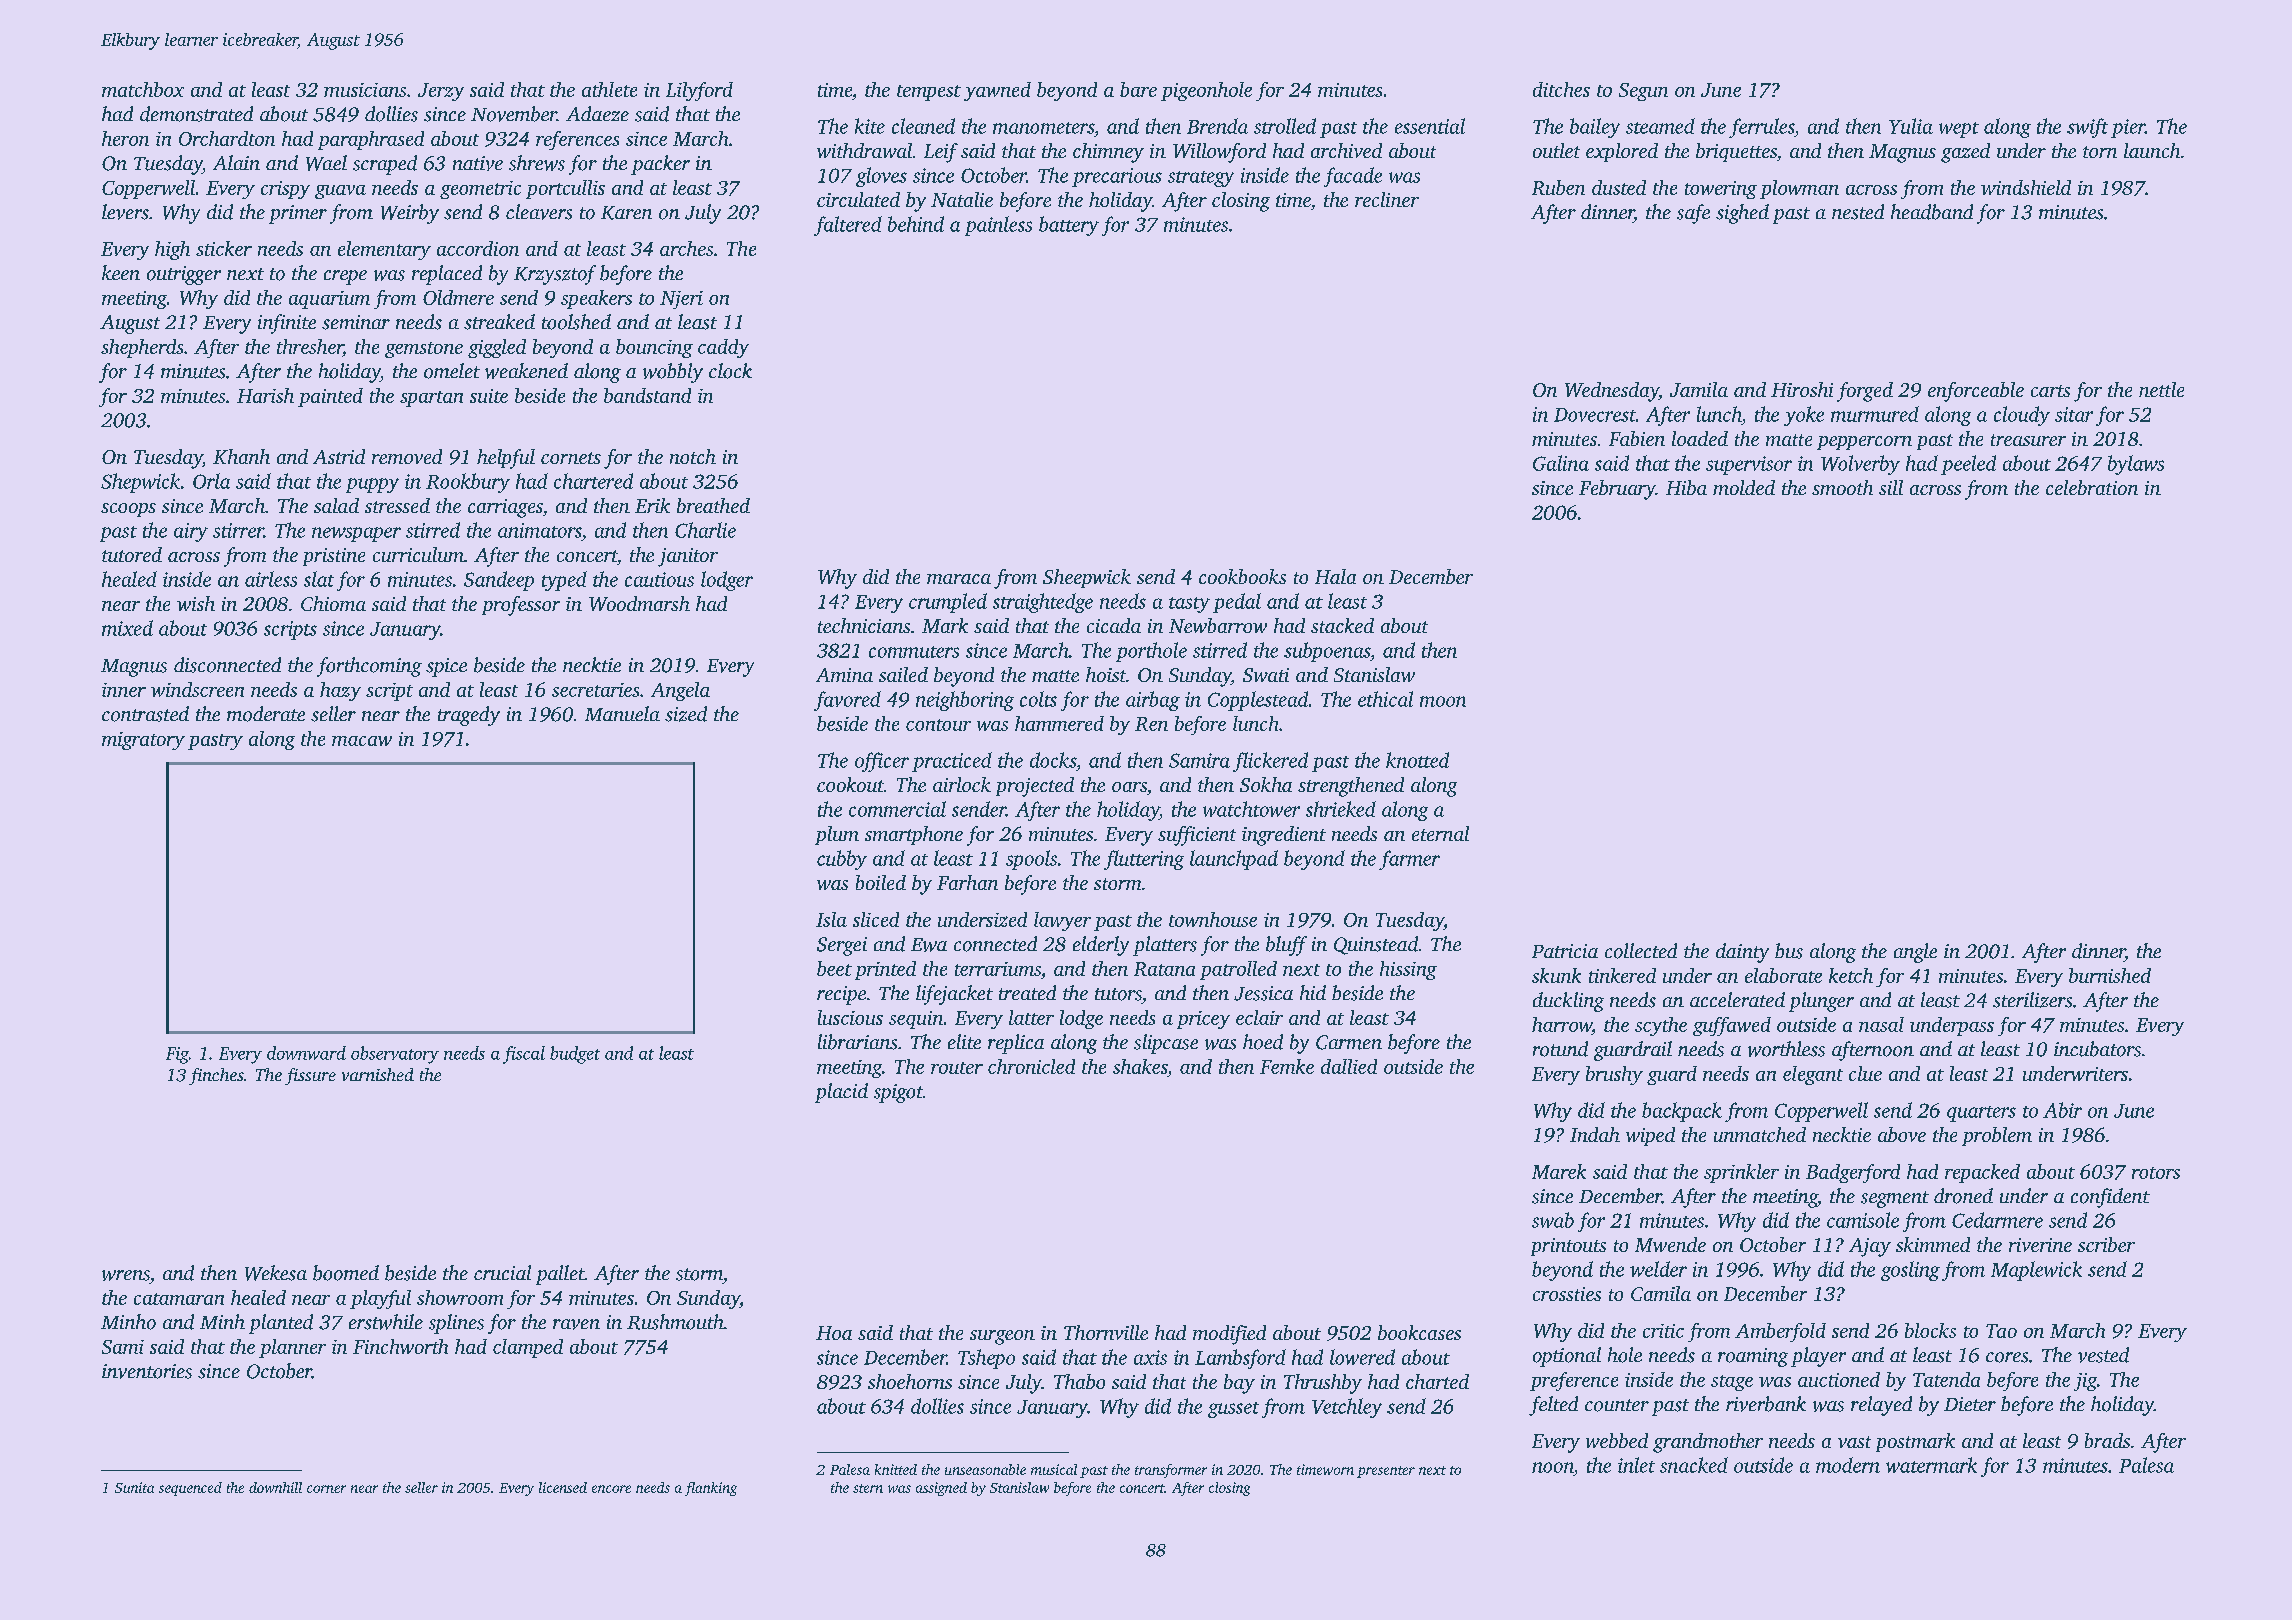  I want to click on Dovecrest, so click(1595, 415).
